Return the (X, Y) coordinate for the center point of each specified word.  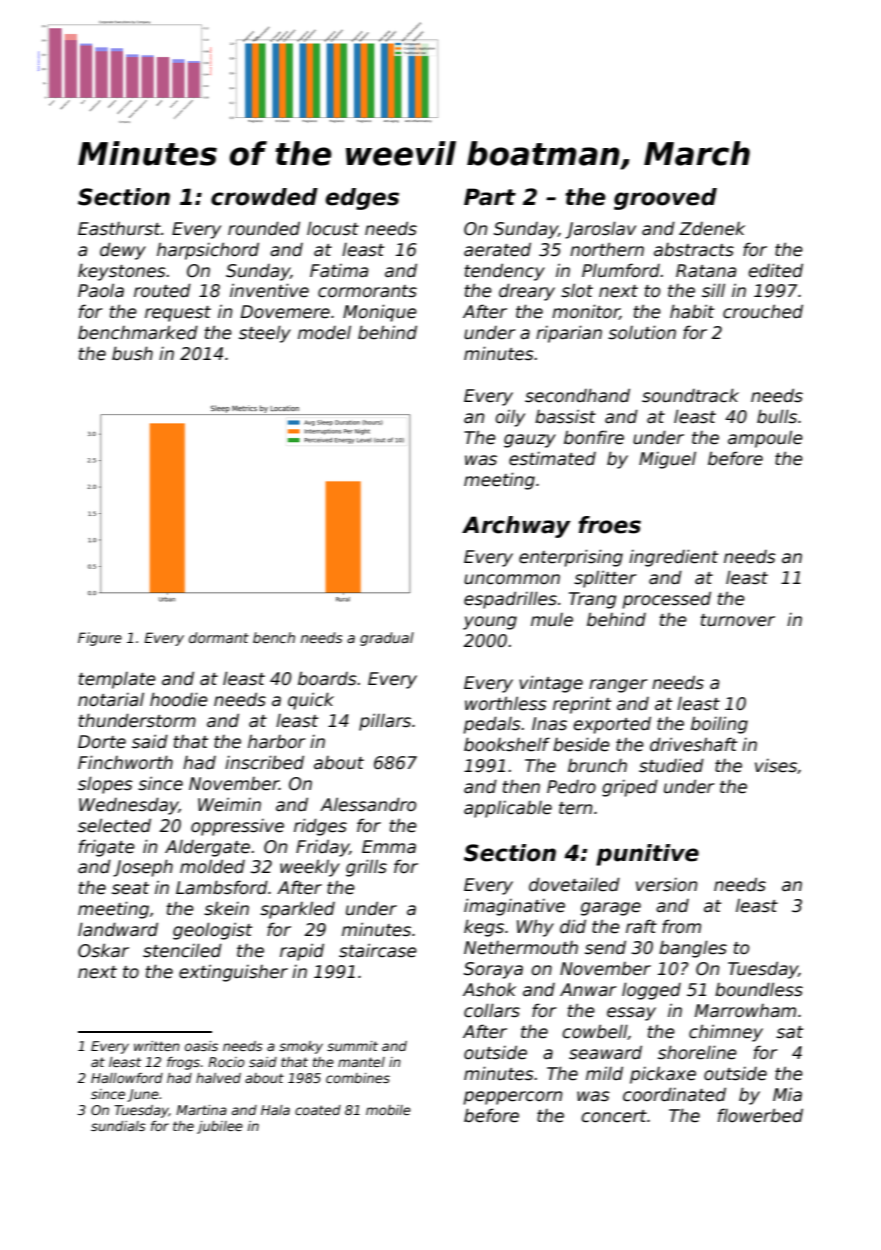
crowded (264, 197)
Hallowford (127, 1078)
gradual (387, 639)
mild (604, 1073)
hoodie (179, 699)
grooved (665, 199)
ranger (618, 686)
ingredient (673, 558)
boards (327, 678)
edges (362, 199)
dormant (219, 637)
